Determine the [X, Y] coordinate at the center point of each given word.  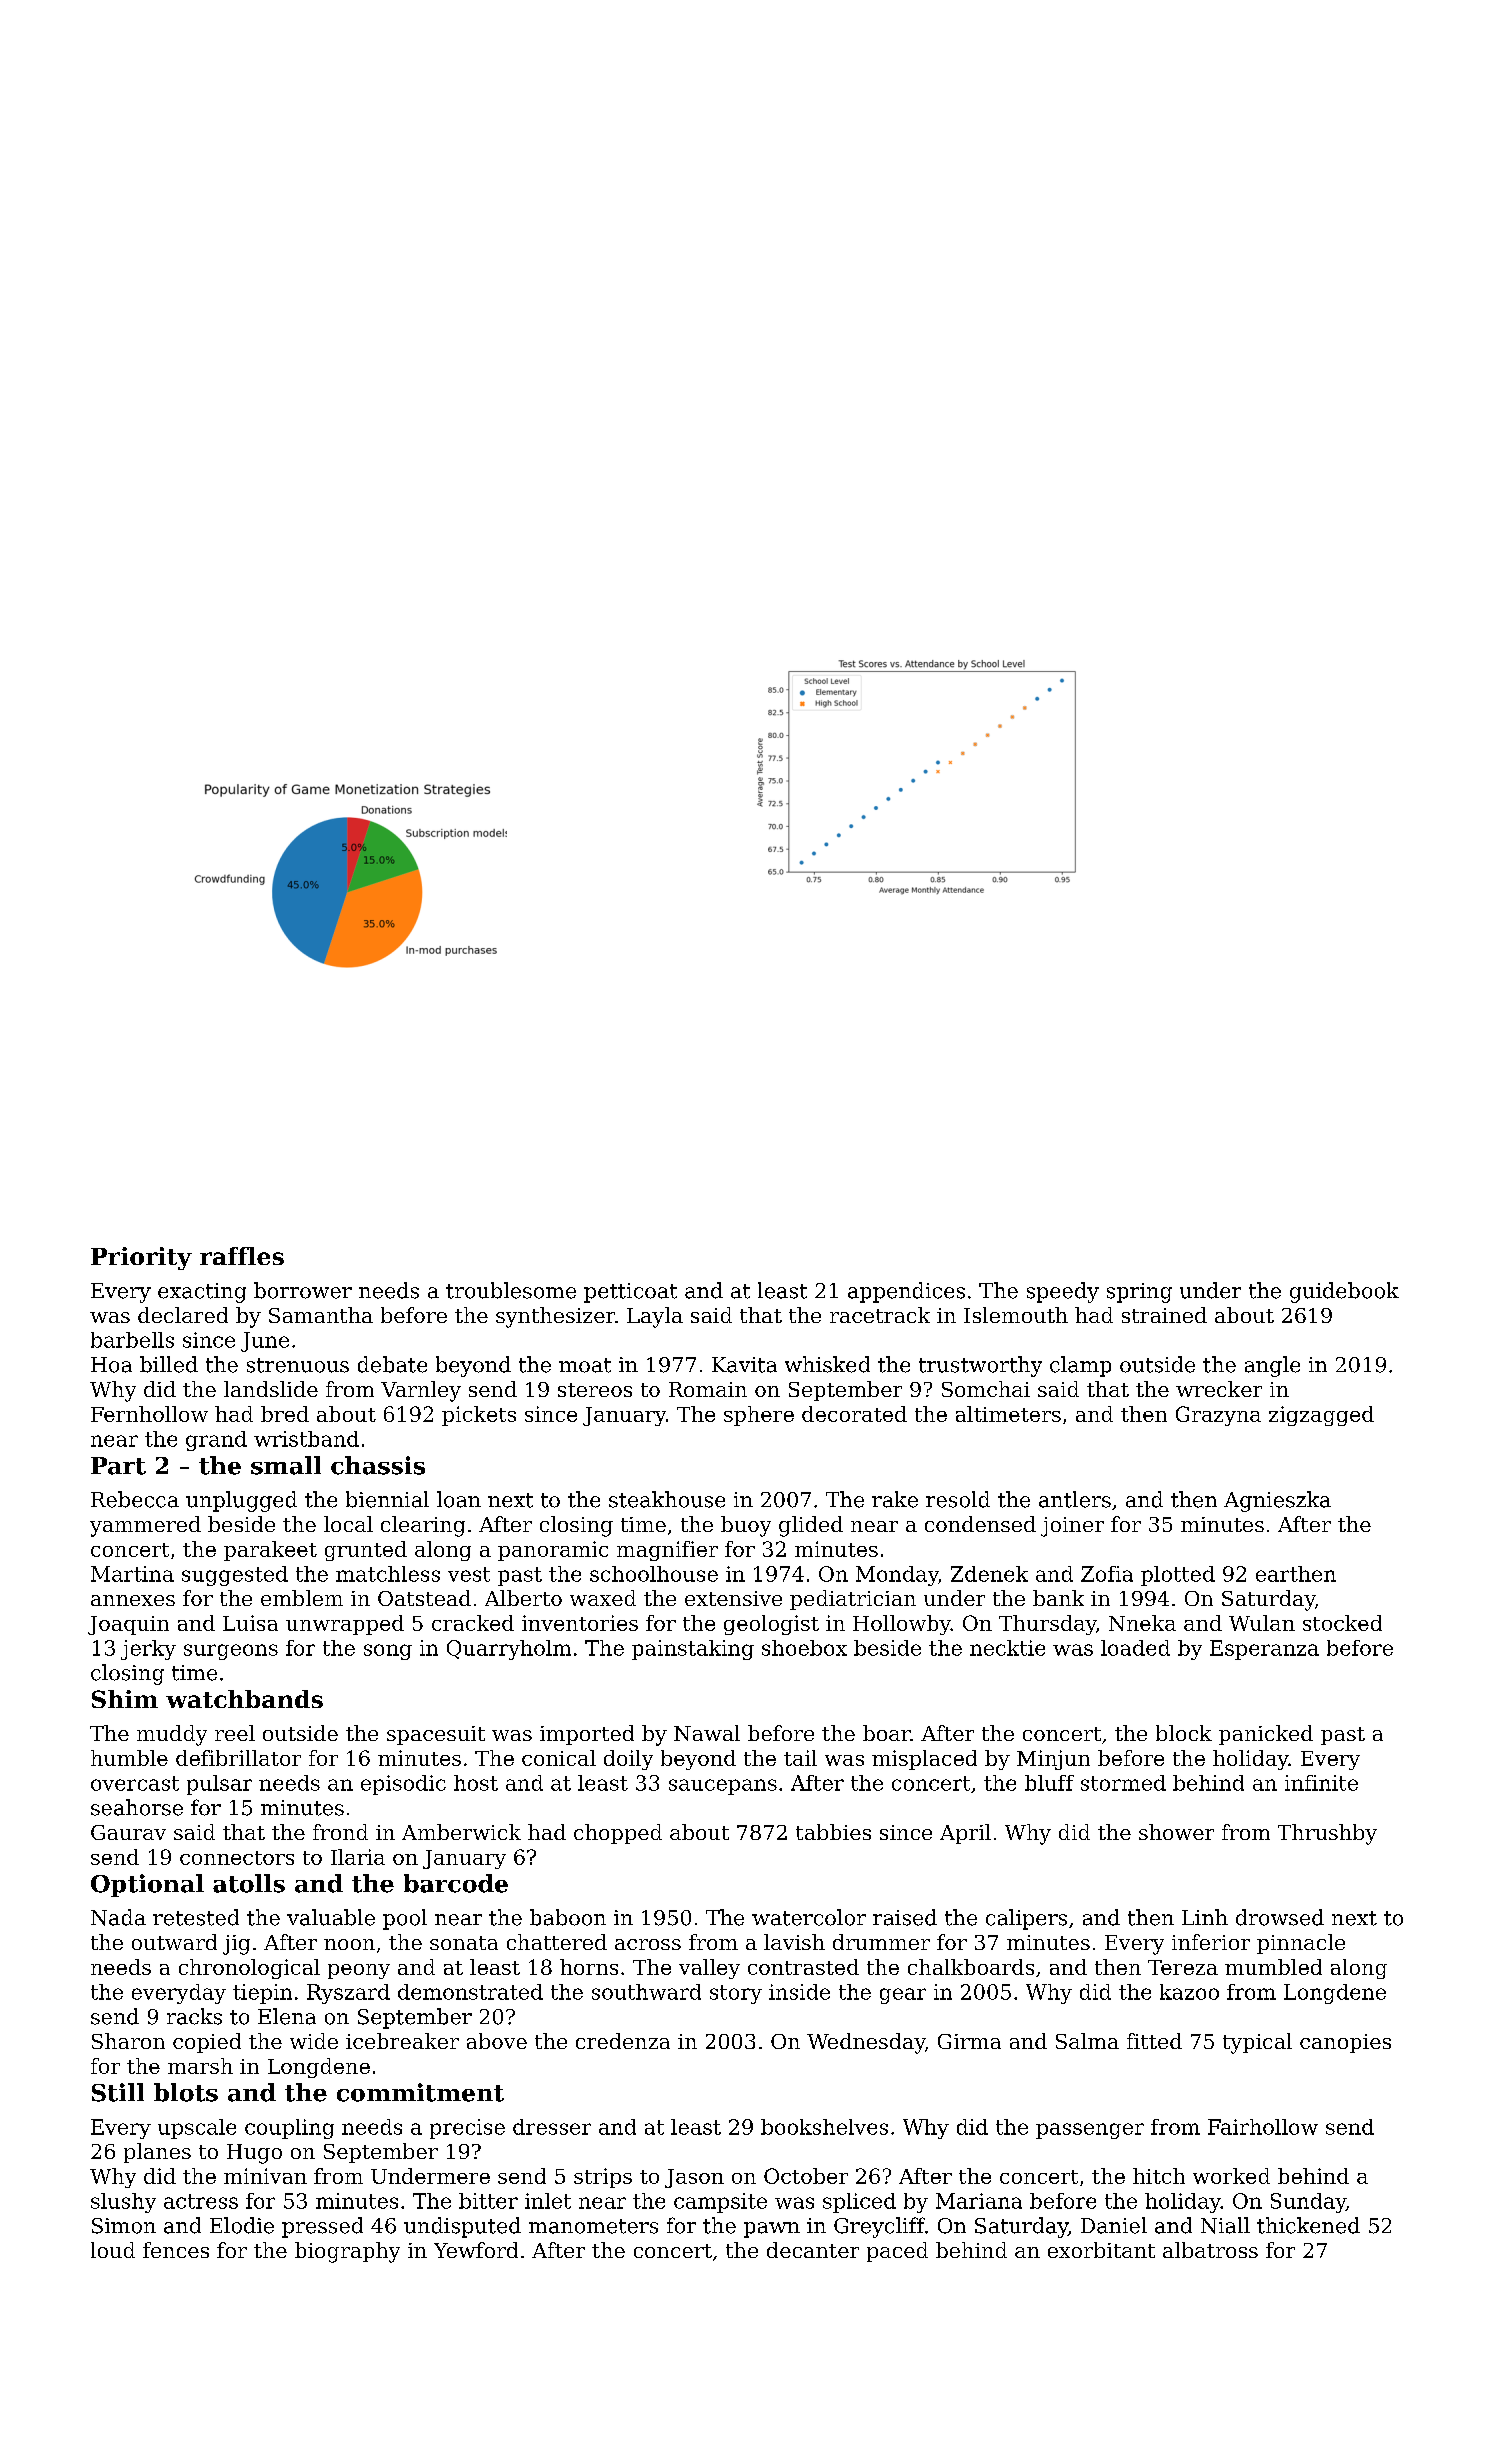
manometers [593, 2226]
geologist [771, 1625]
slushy [123, 2203]
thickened [1308, 2225]
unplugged [241, 1501]
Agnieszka [1277, 1501]
